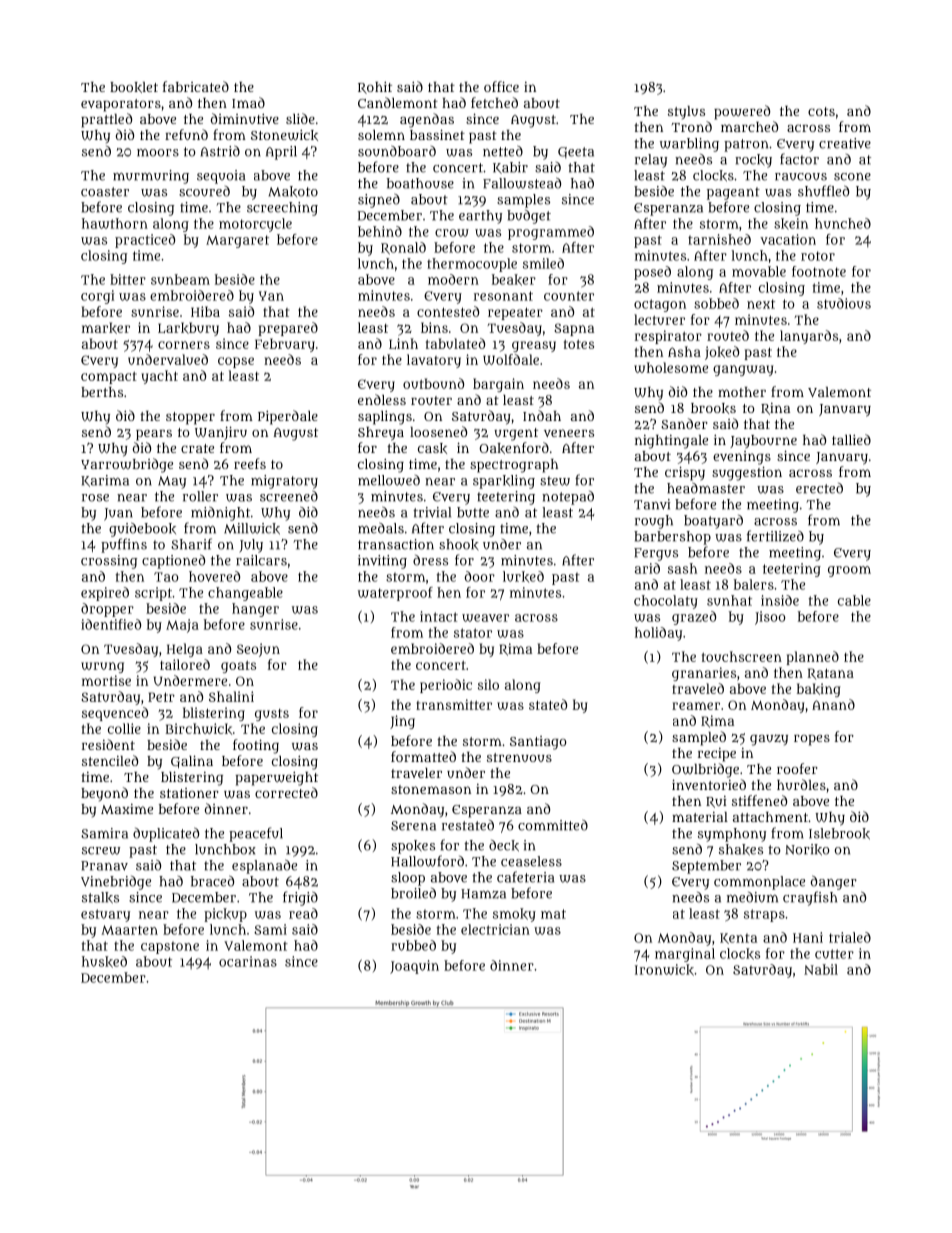 This page has height=1233, width=952. What do you see at coordinates (686, 112) in the page?
I see `stylus` at bounding box center [686, 112].
